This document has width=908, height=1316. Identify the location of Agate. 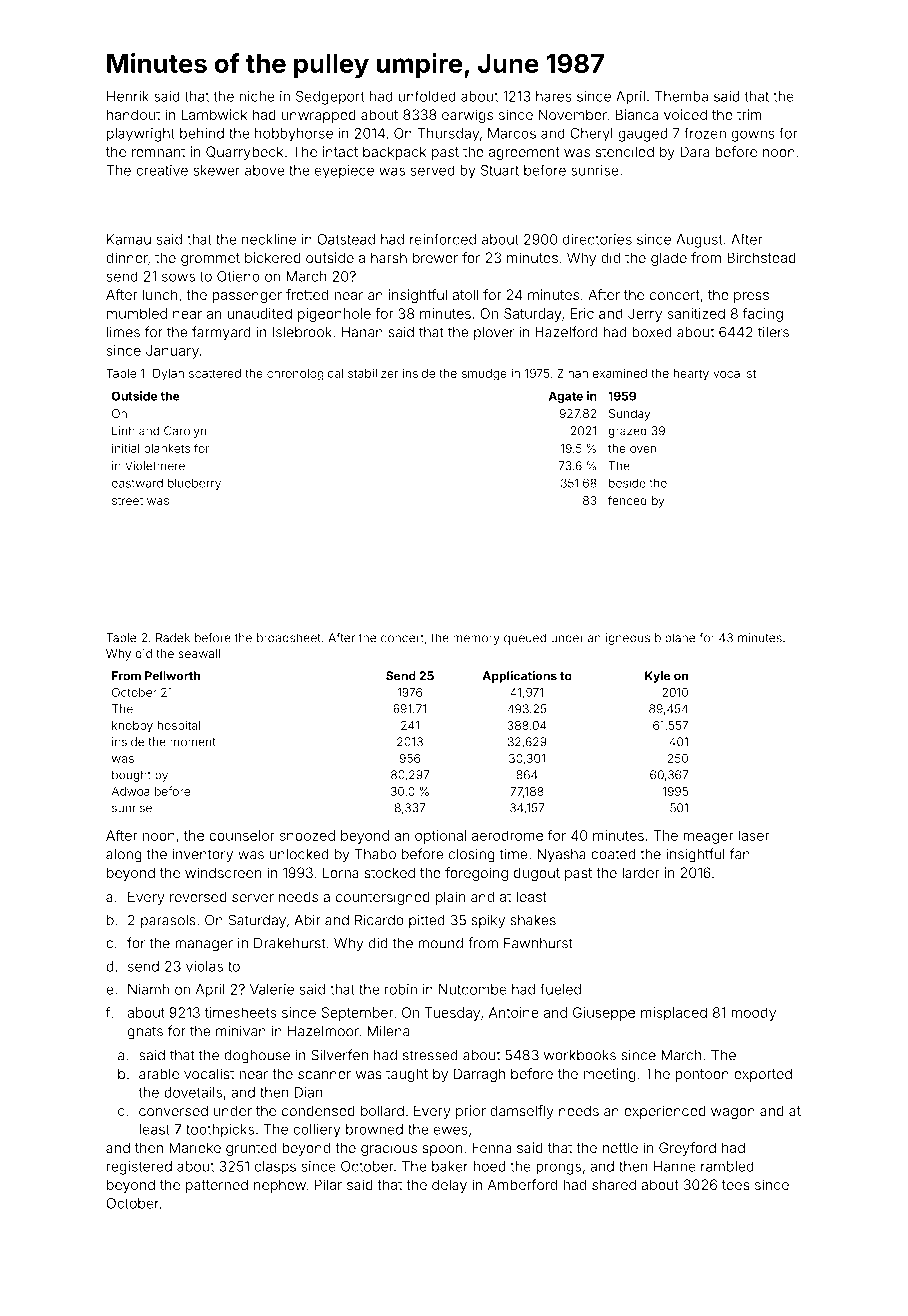
(566, 397).
